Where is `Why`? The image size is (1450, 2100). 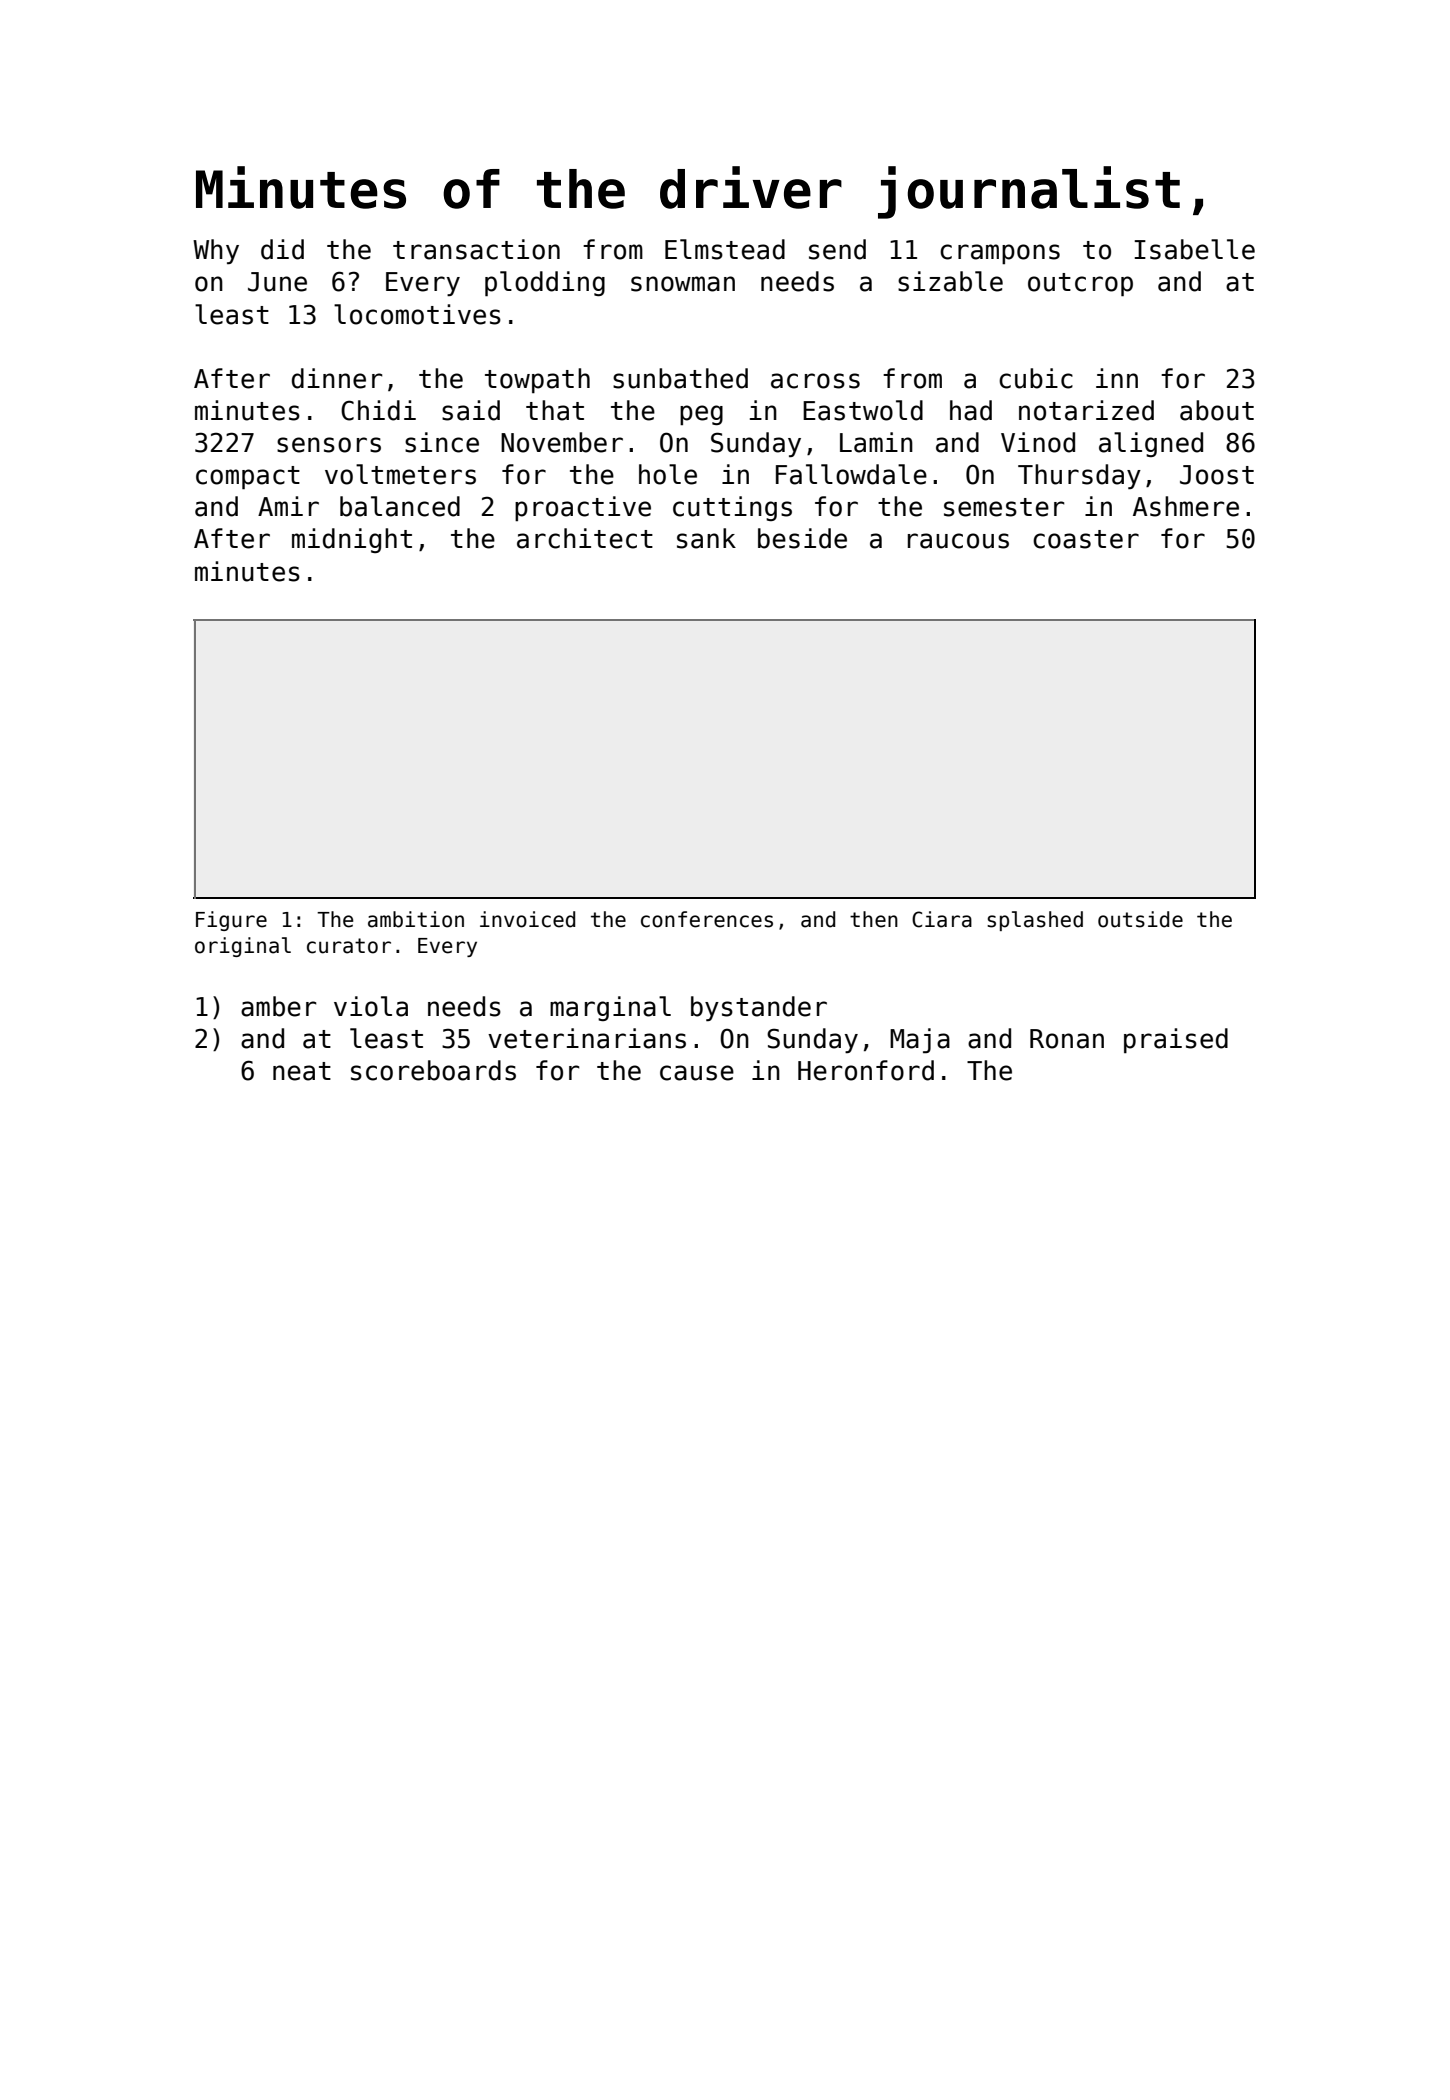
Why is located at coordinates (216, 251).
